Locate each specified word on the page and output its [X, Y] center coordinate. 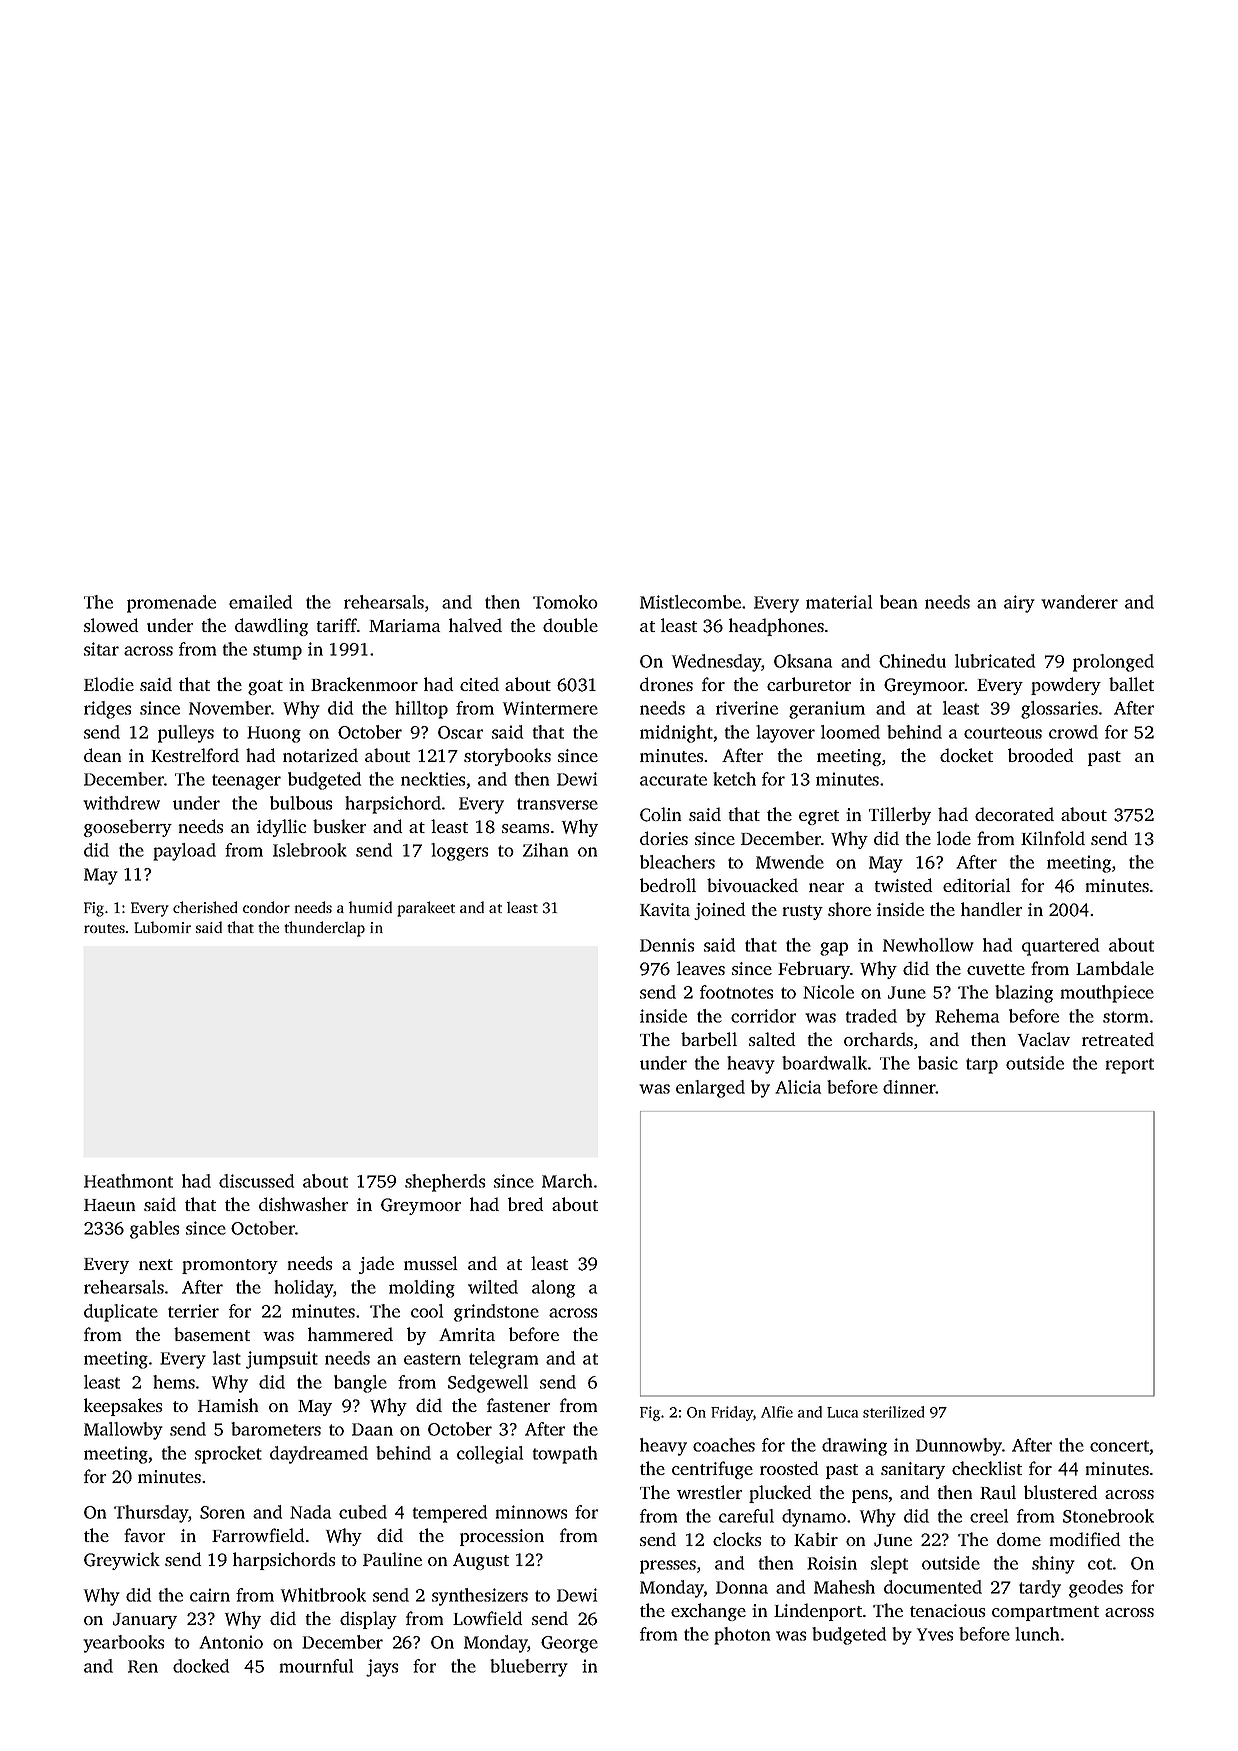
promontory [230, 1266]
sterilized [893, 1412]
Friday [732, 1413]
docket [966, 755]
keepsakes [123, 1407]
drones [666, 684]
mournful [316, 1666]
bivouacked [752, 885]
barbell [709, 1039]
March [567, 1181]
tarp [982, 1066]
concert [1119, 1446]
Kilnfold [1053, 838]
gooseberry [128, 828]
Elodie [109, 684]
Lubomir [162, 927]
